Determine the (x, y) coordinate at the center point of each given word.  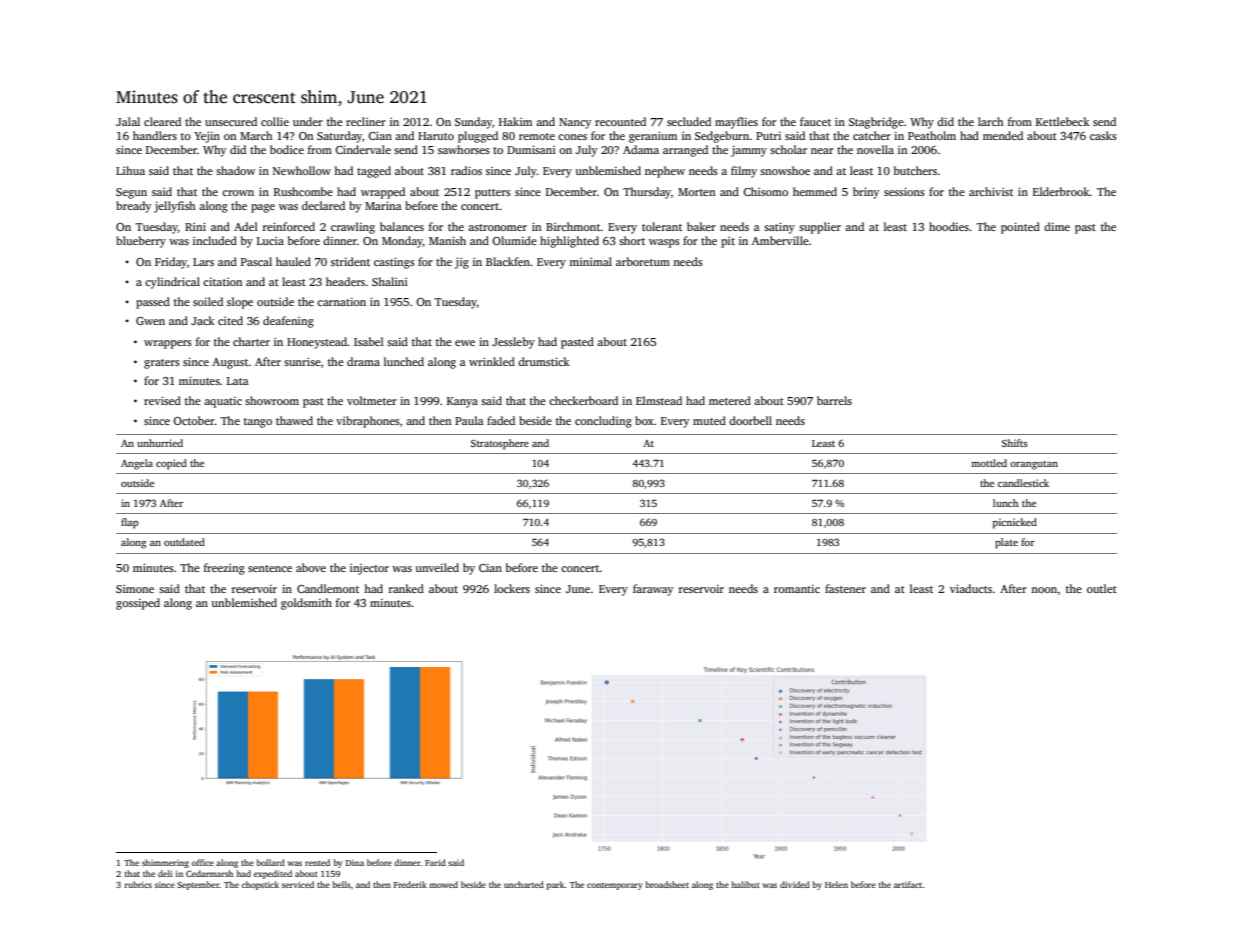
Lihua (130, 170)
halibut (745, 884)
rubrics (138, 884)
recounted (620, 121)
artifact (908, 884)
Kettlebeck (1063, 121)
